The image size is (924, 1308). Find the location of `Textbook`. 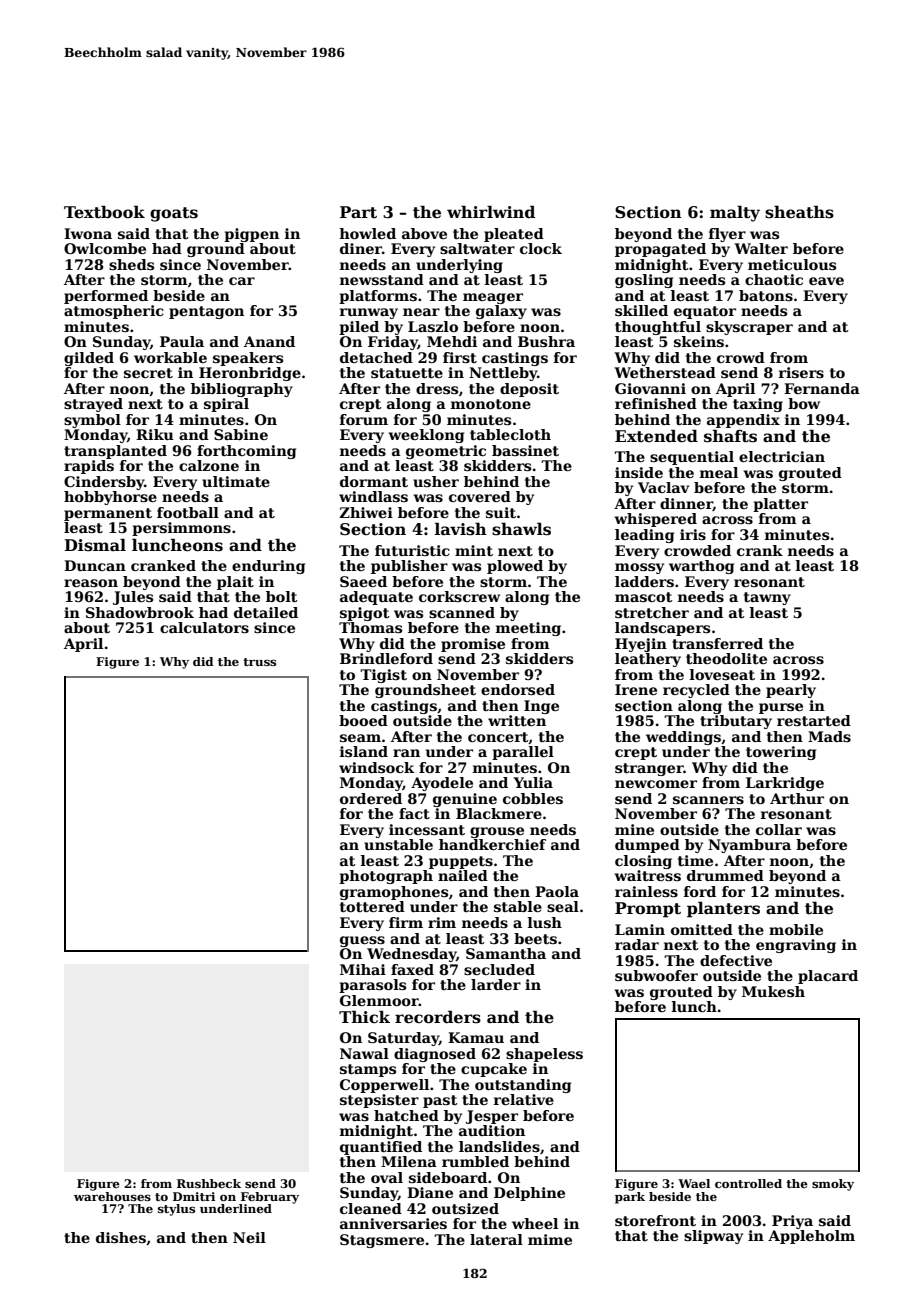

Textbook is located at coordinates (104, 212).
